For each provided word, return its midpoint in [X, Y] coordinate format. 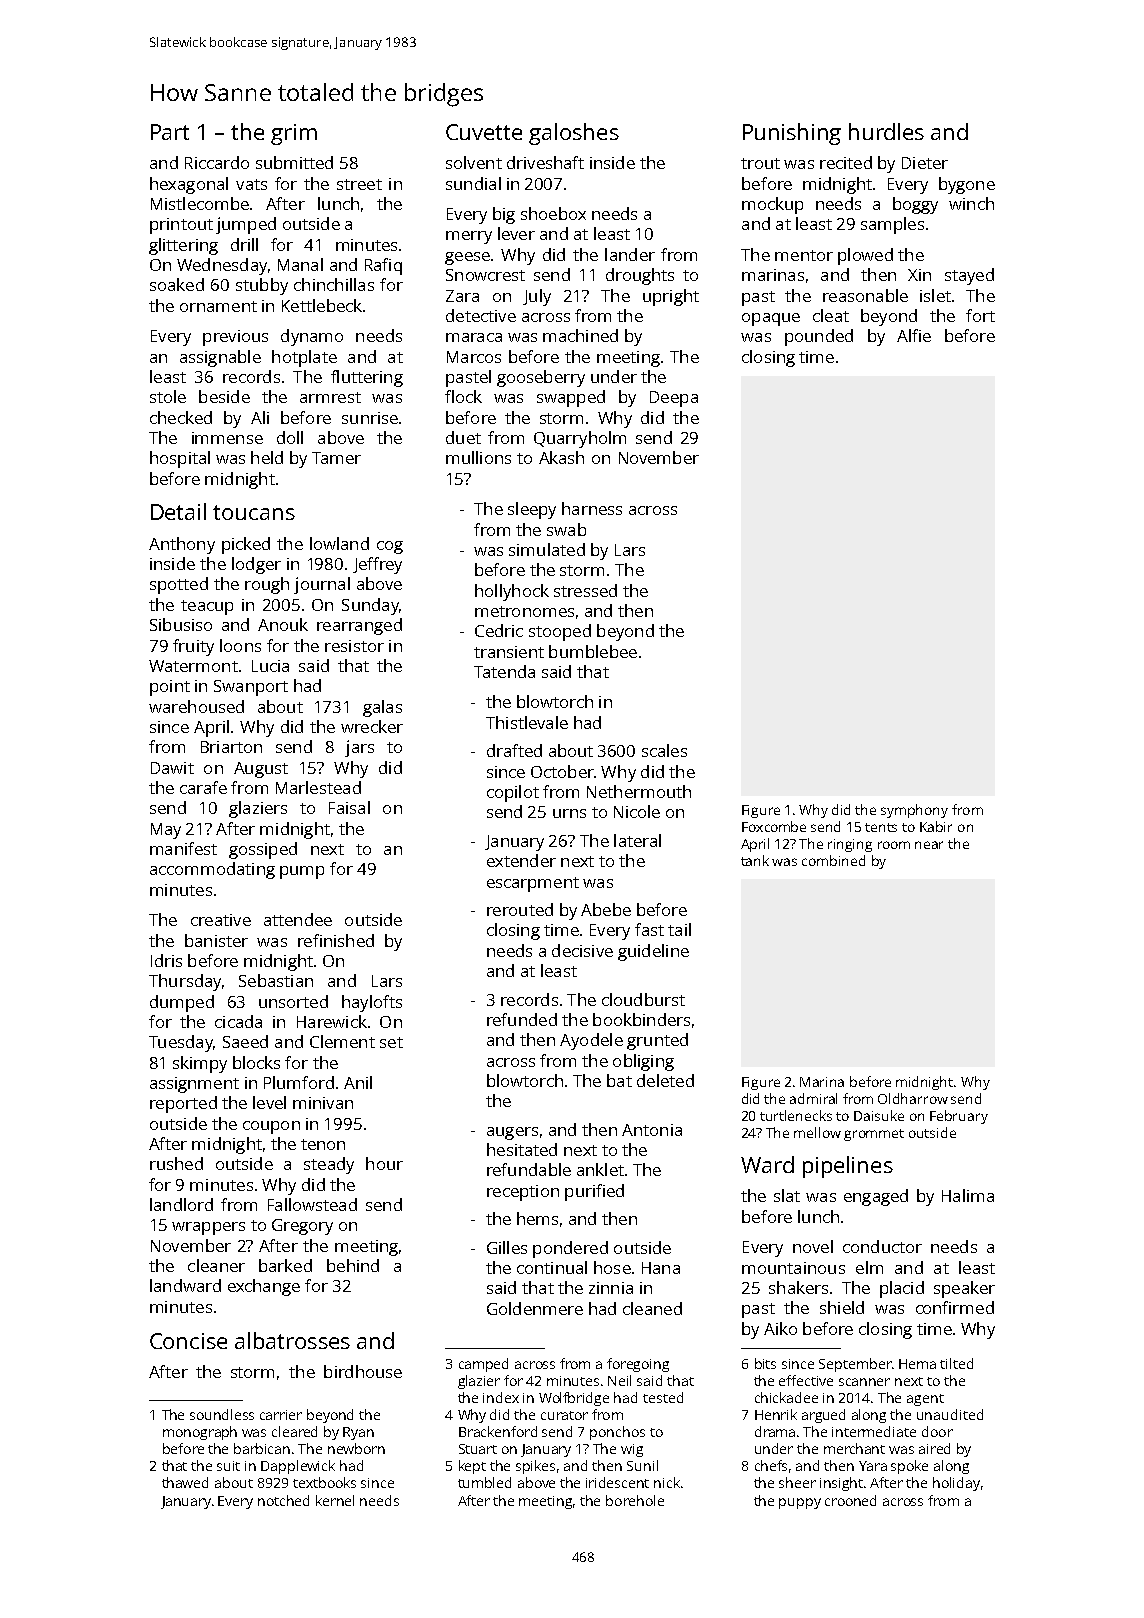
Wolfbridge [574, 1399]
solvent [474, 162]
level [269, 1102]
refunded [522, 1019]
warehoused [196, 706]
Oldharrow [913, 1098]
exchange [264, 1287]
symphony [914, 811]
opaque [771, 319]
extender [521, 860]
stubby [262, 286]
